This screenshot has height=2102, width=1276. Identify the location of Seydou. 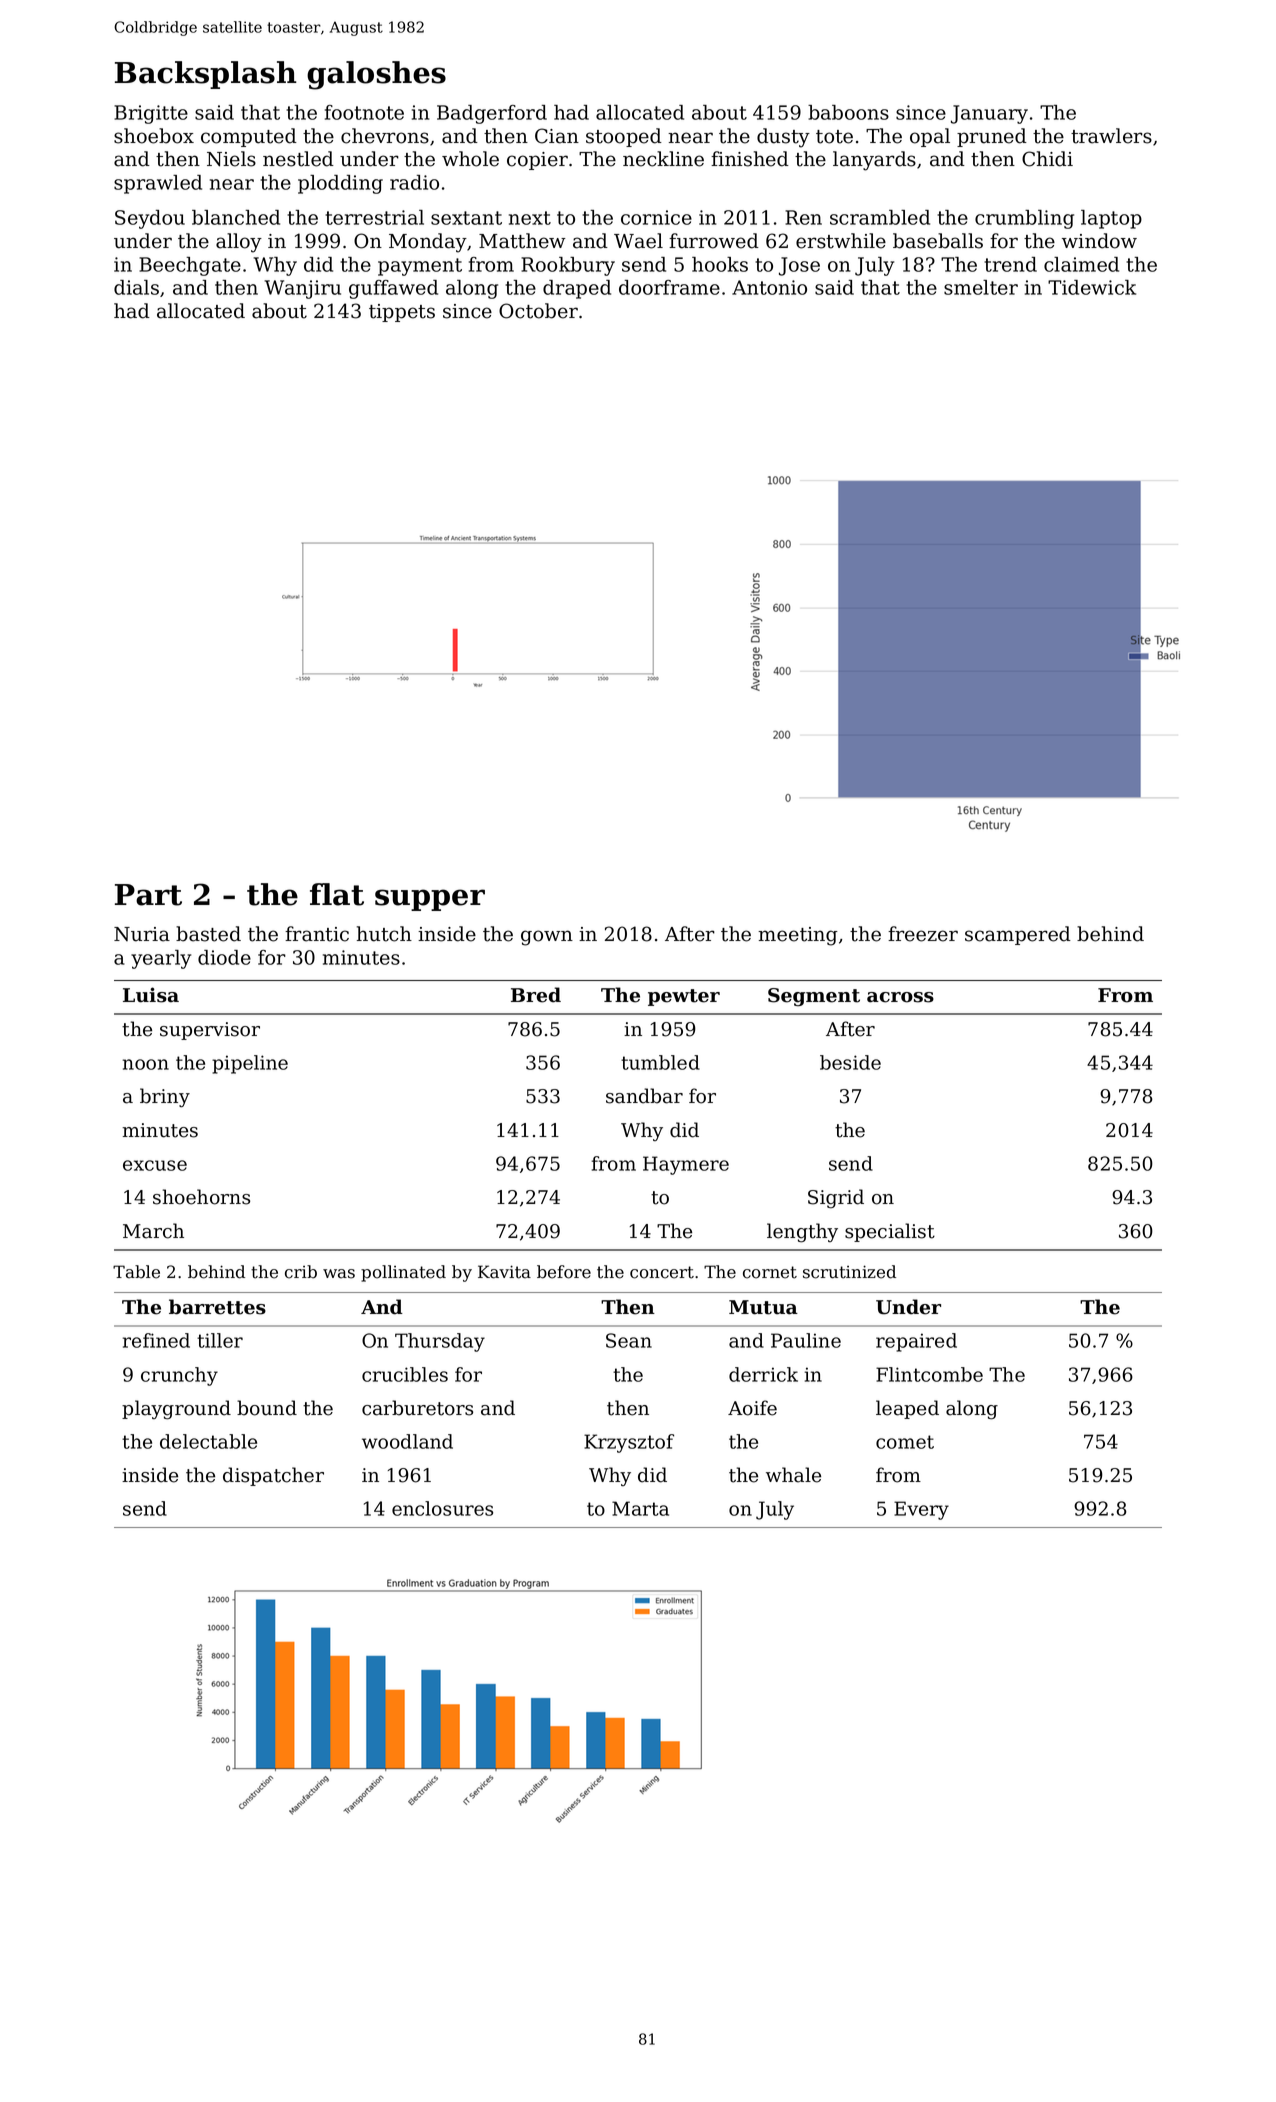
(150, 219).
